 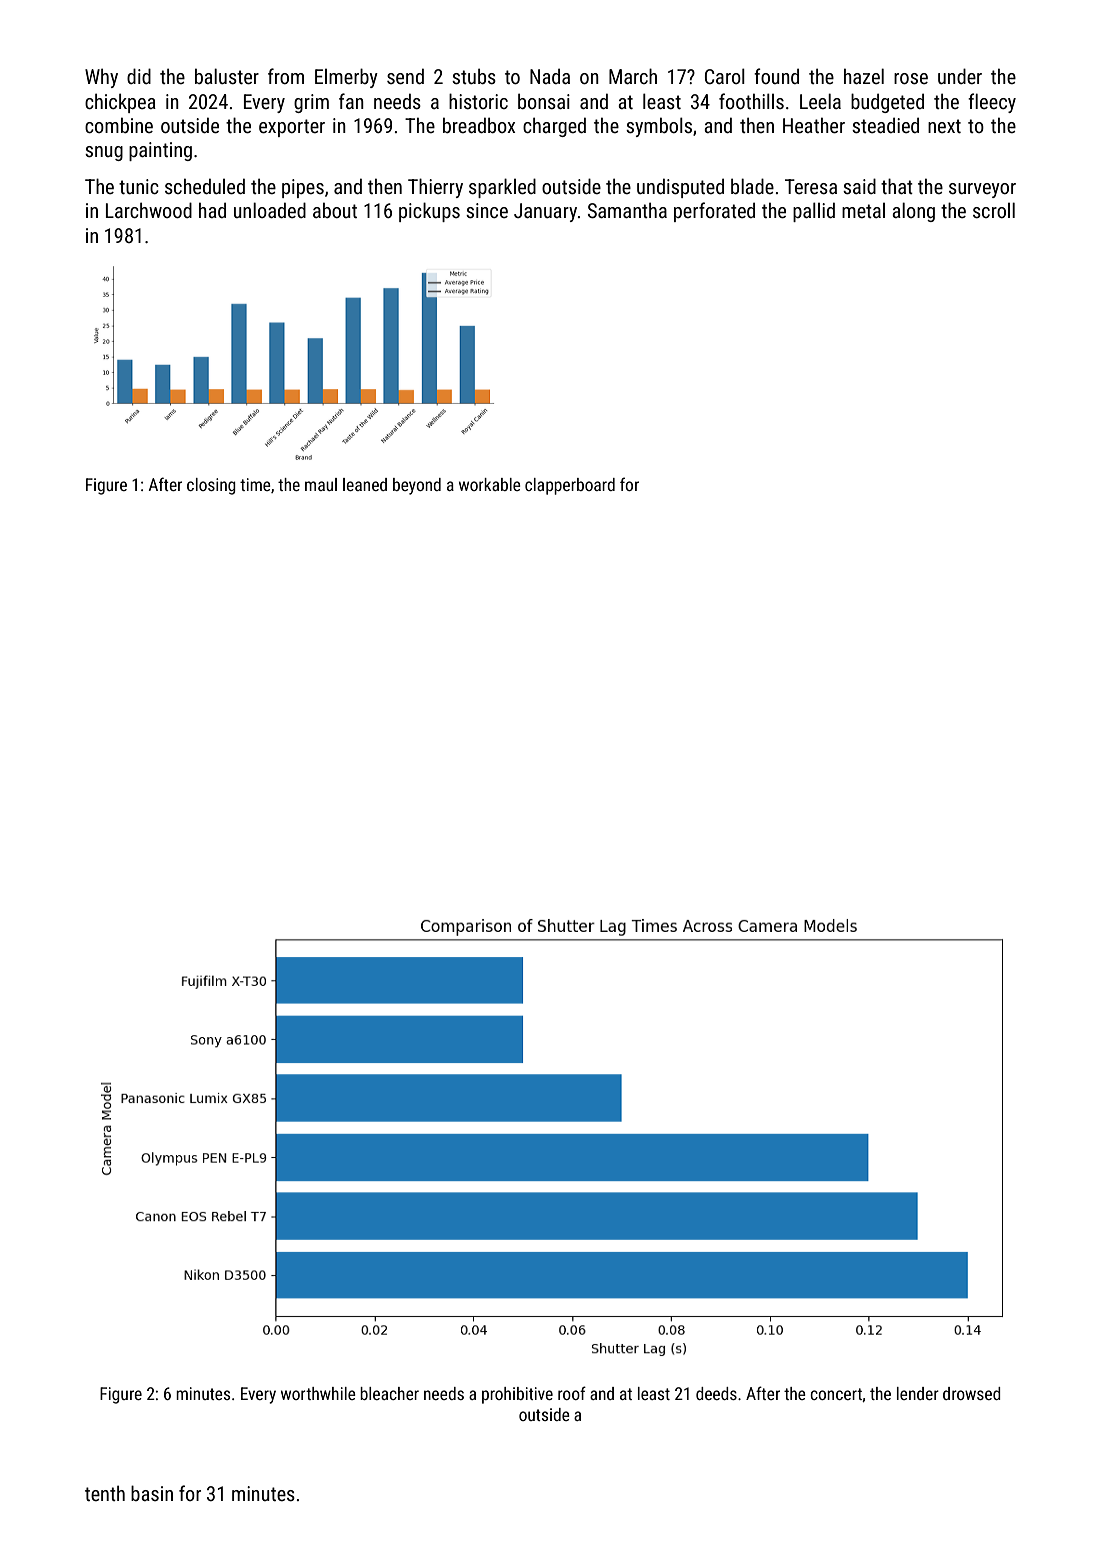 What do you see at coordinates (227, 76) in the image?
I see `baluster` at bounding box center [227, 76].
